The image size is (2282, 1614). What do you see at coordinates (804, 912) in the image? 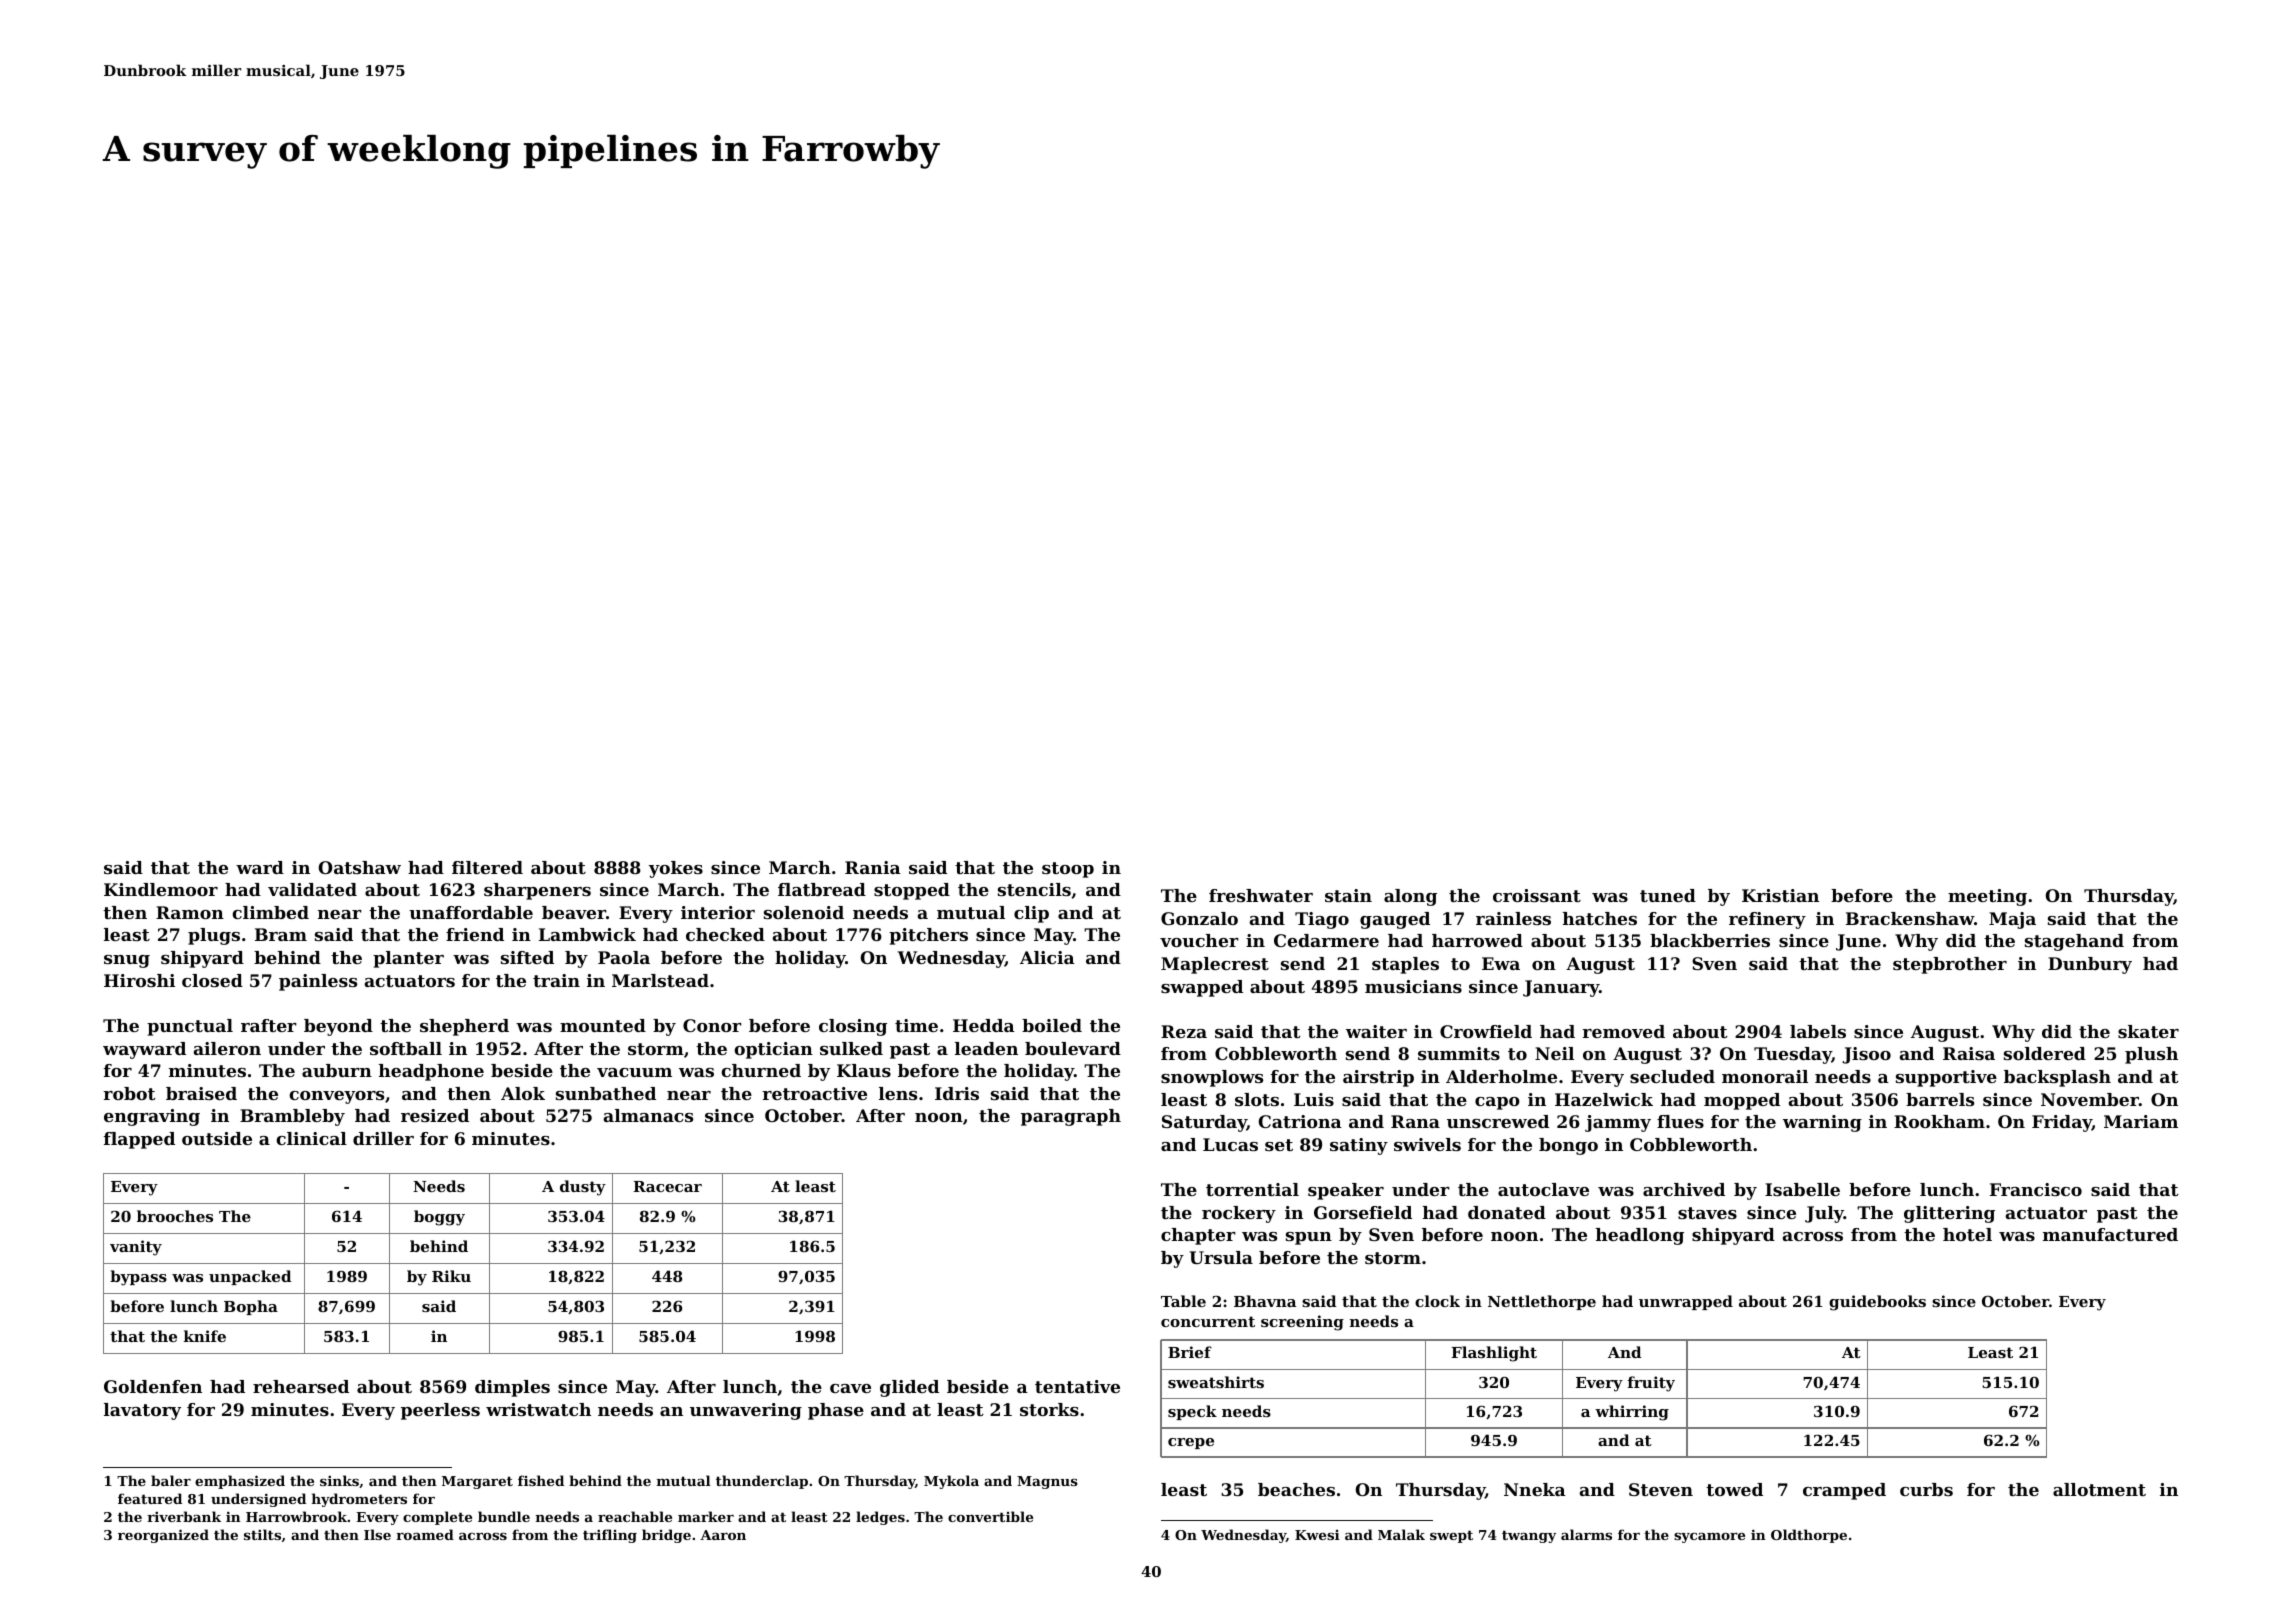
I see `solenoid` at bounding box center [804, 912].
